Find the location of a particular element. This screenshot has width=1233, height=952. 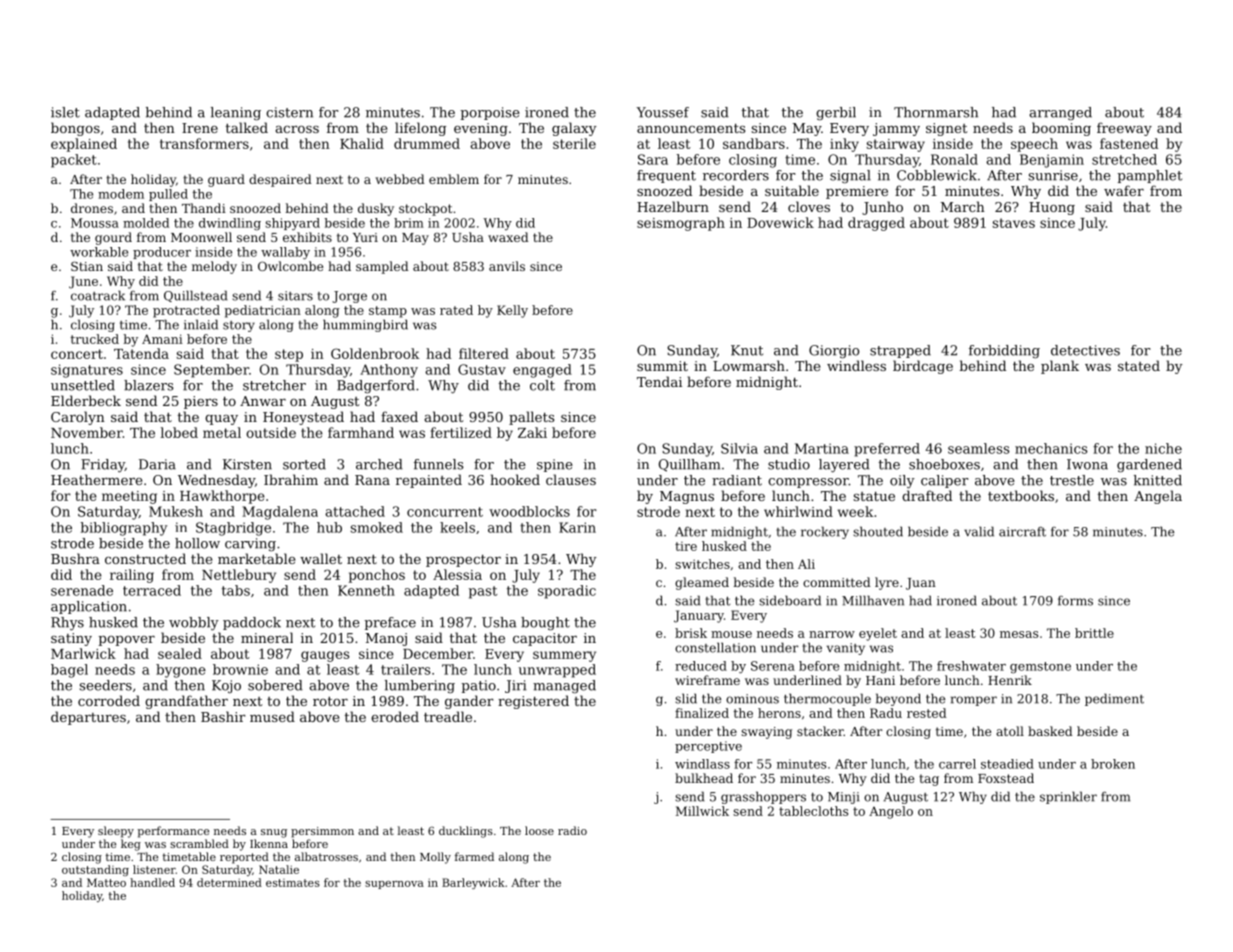

quay is located at coordinates (221, 420).
